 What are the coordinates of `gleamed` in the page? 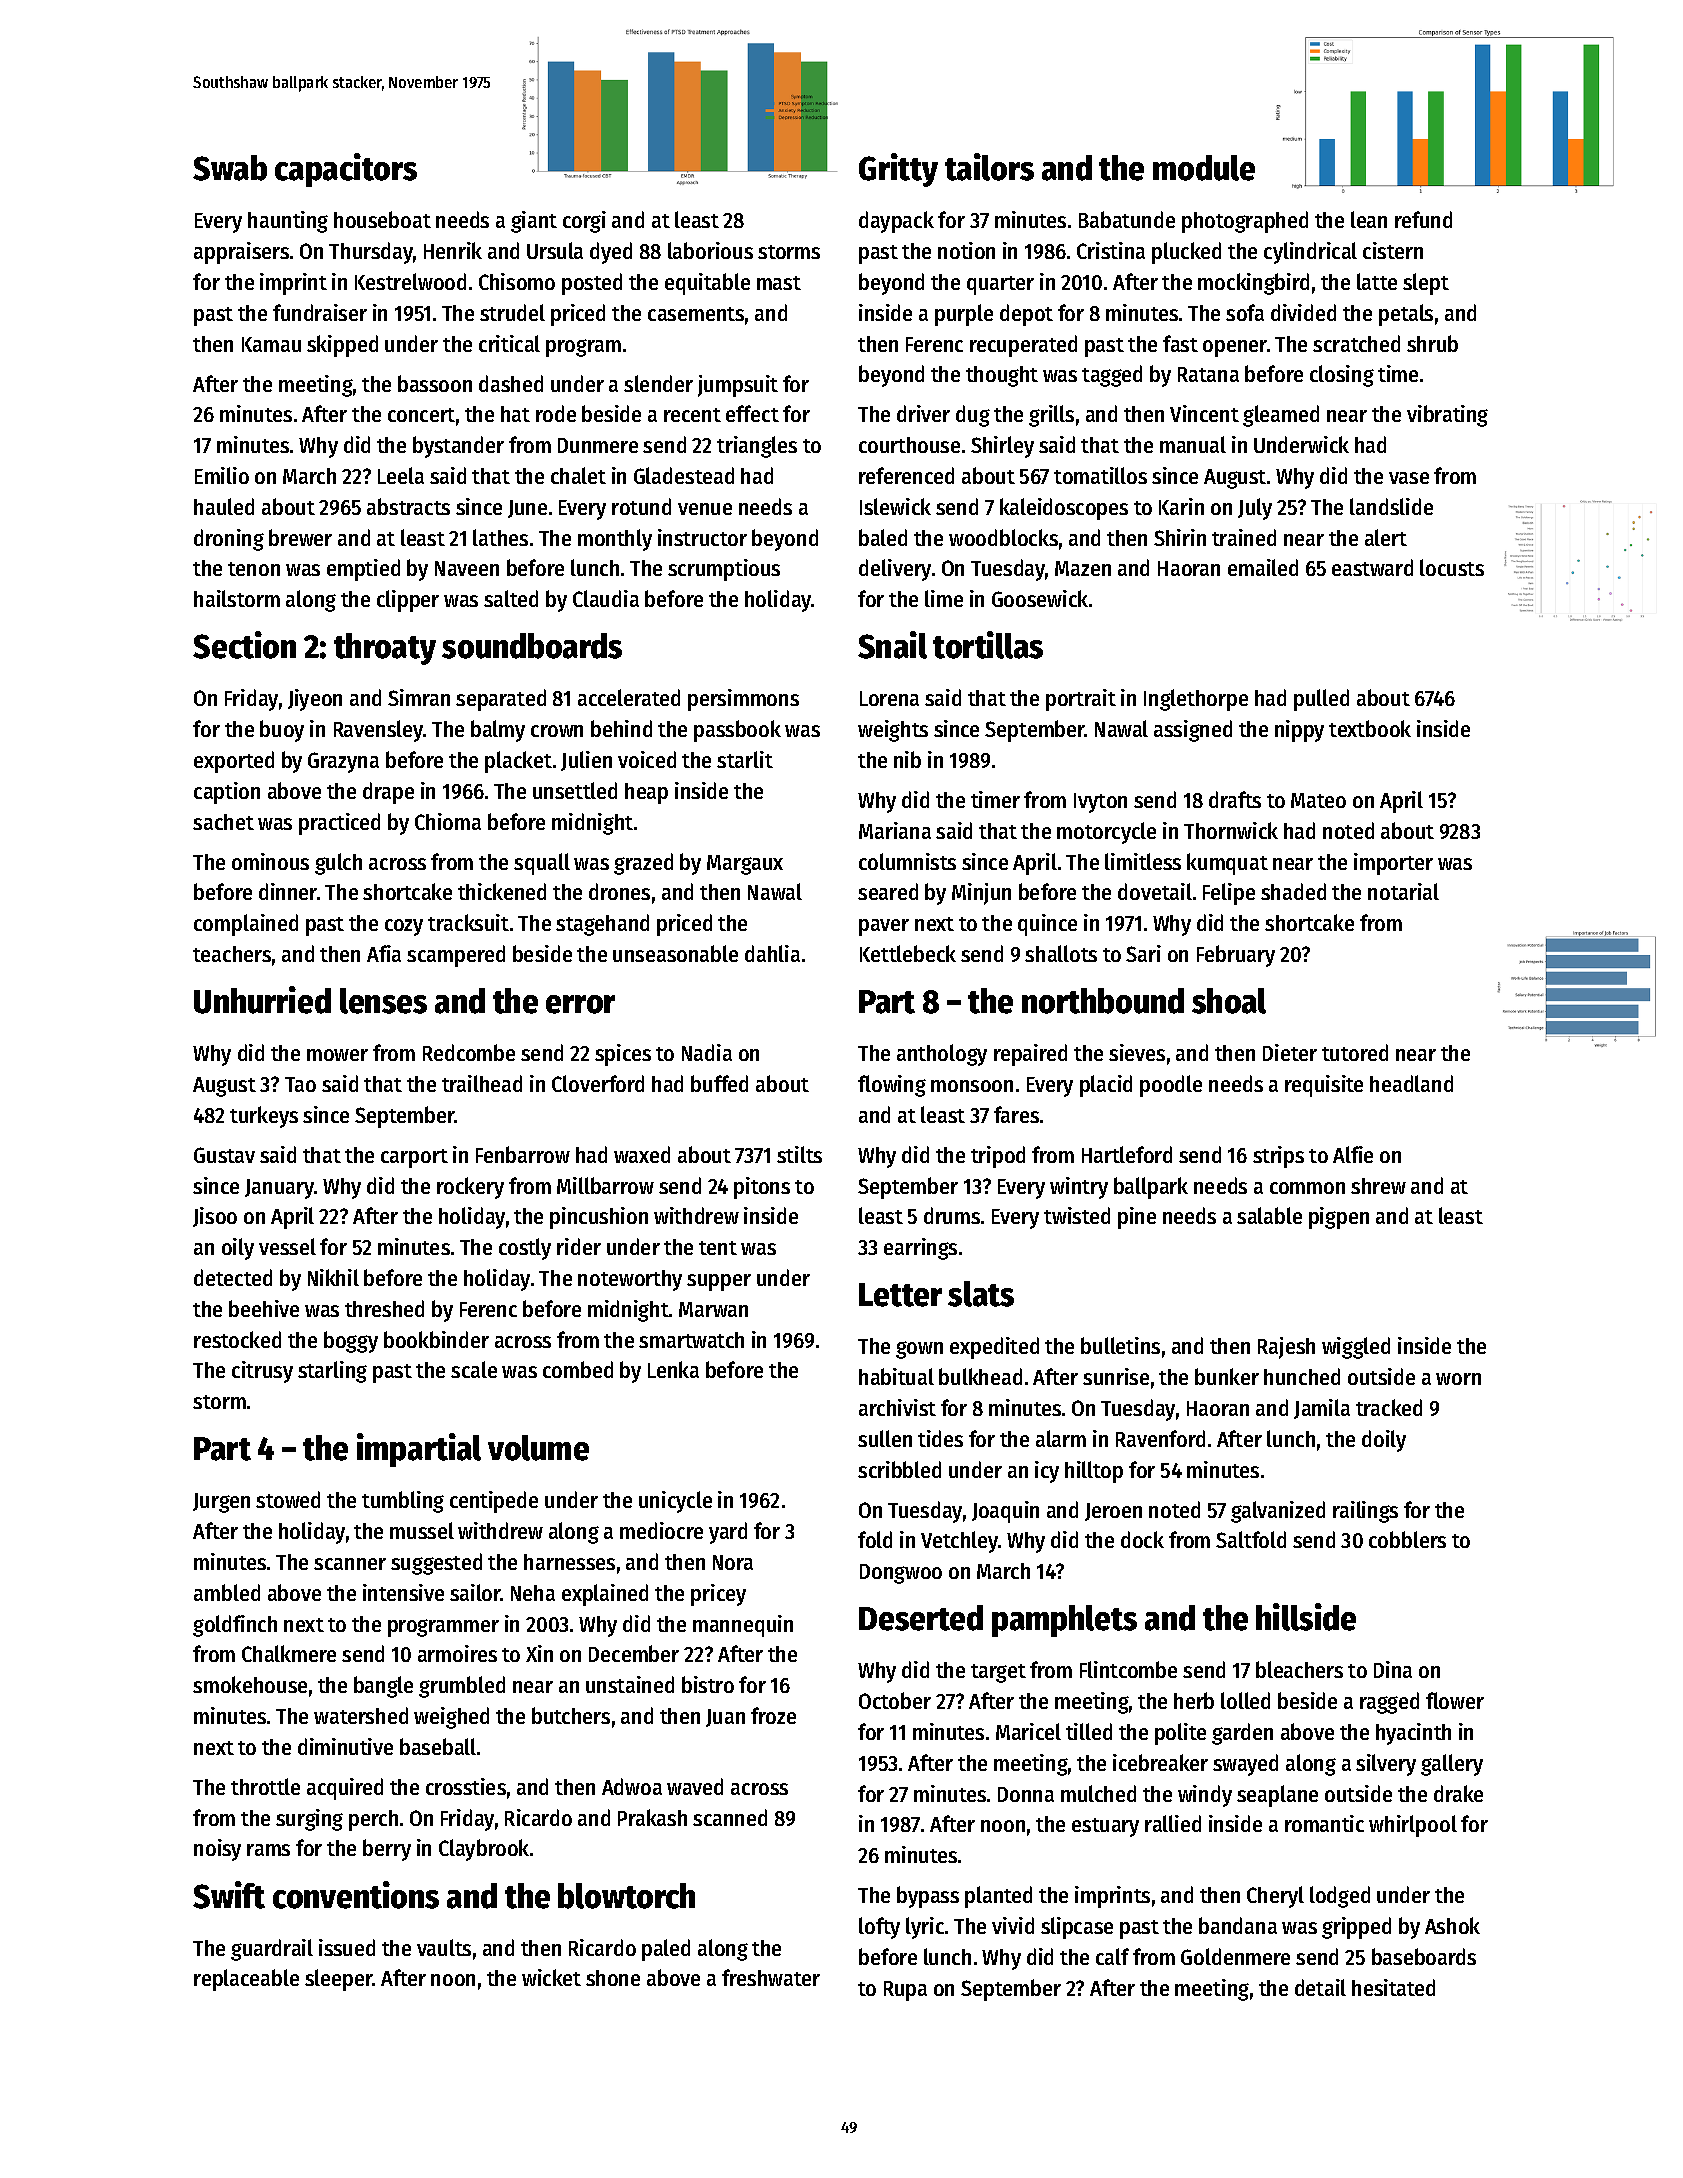 It's located at (1281, 416).
